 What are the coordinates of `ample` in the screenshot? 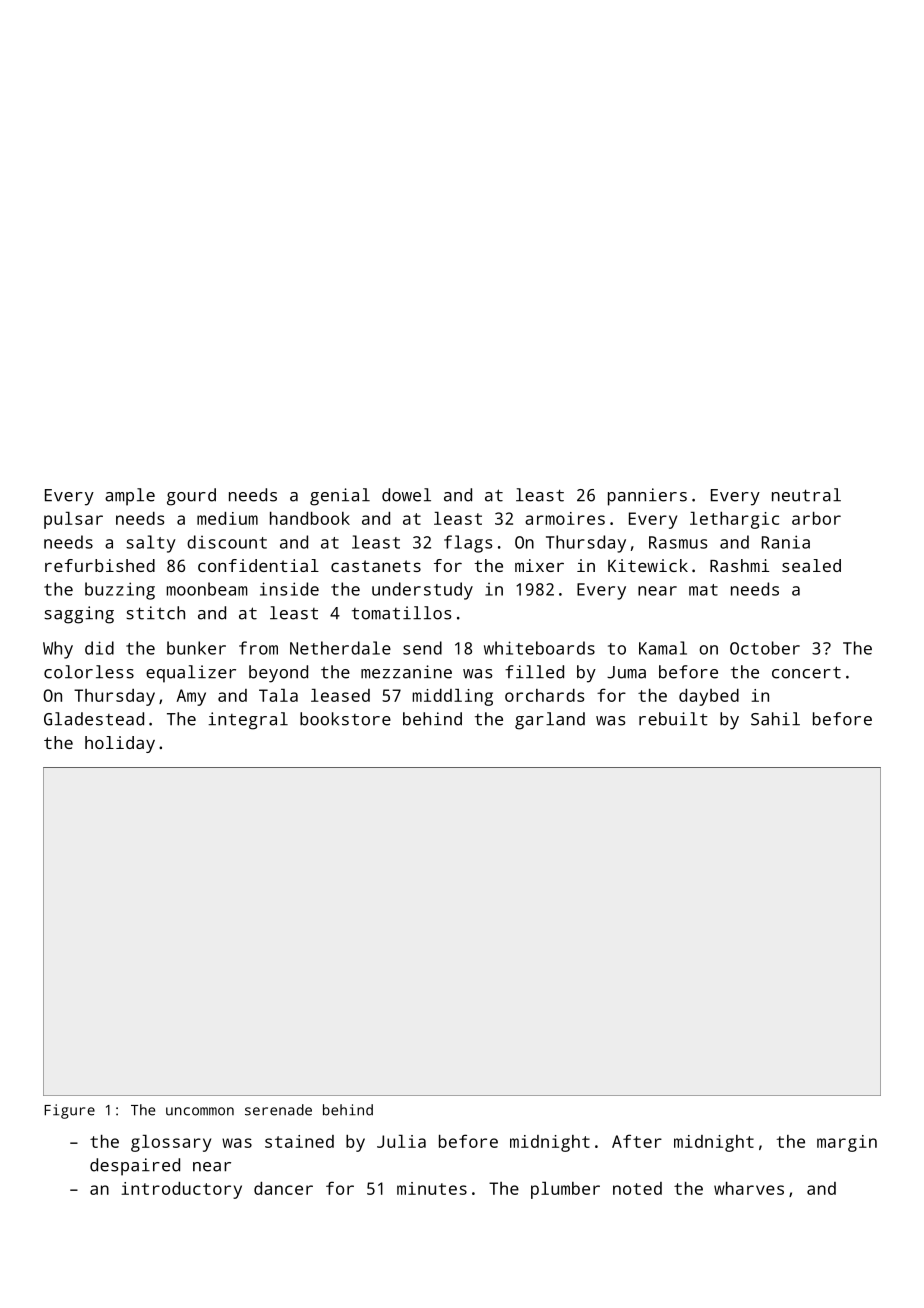 It's located at (130, 497).
